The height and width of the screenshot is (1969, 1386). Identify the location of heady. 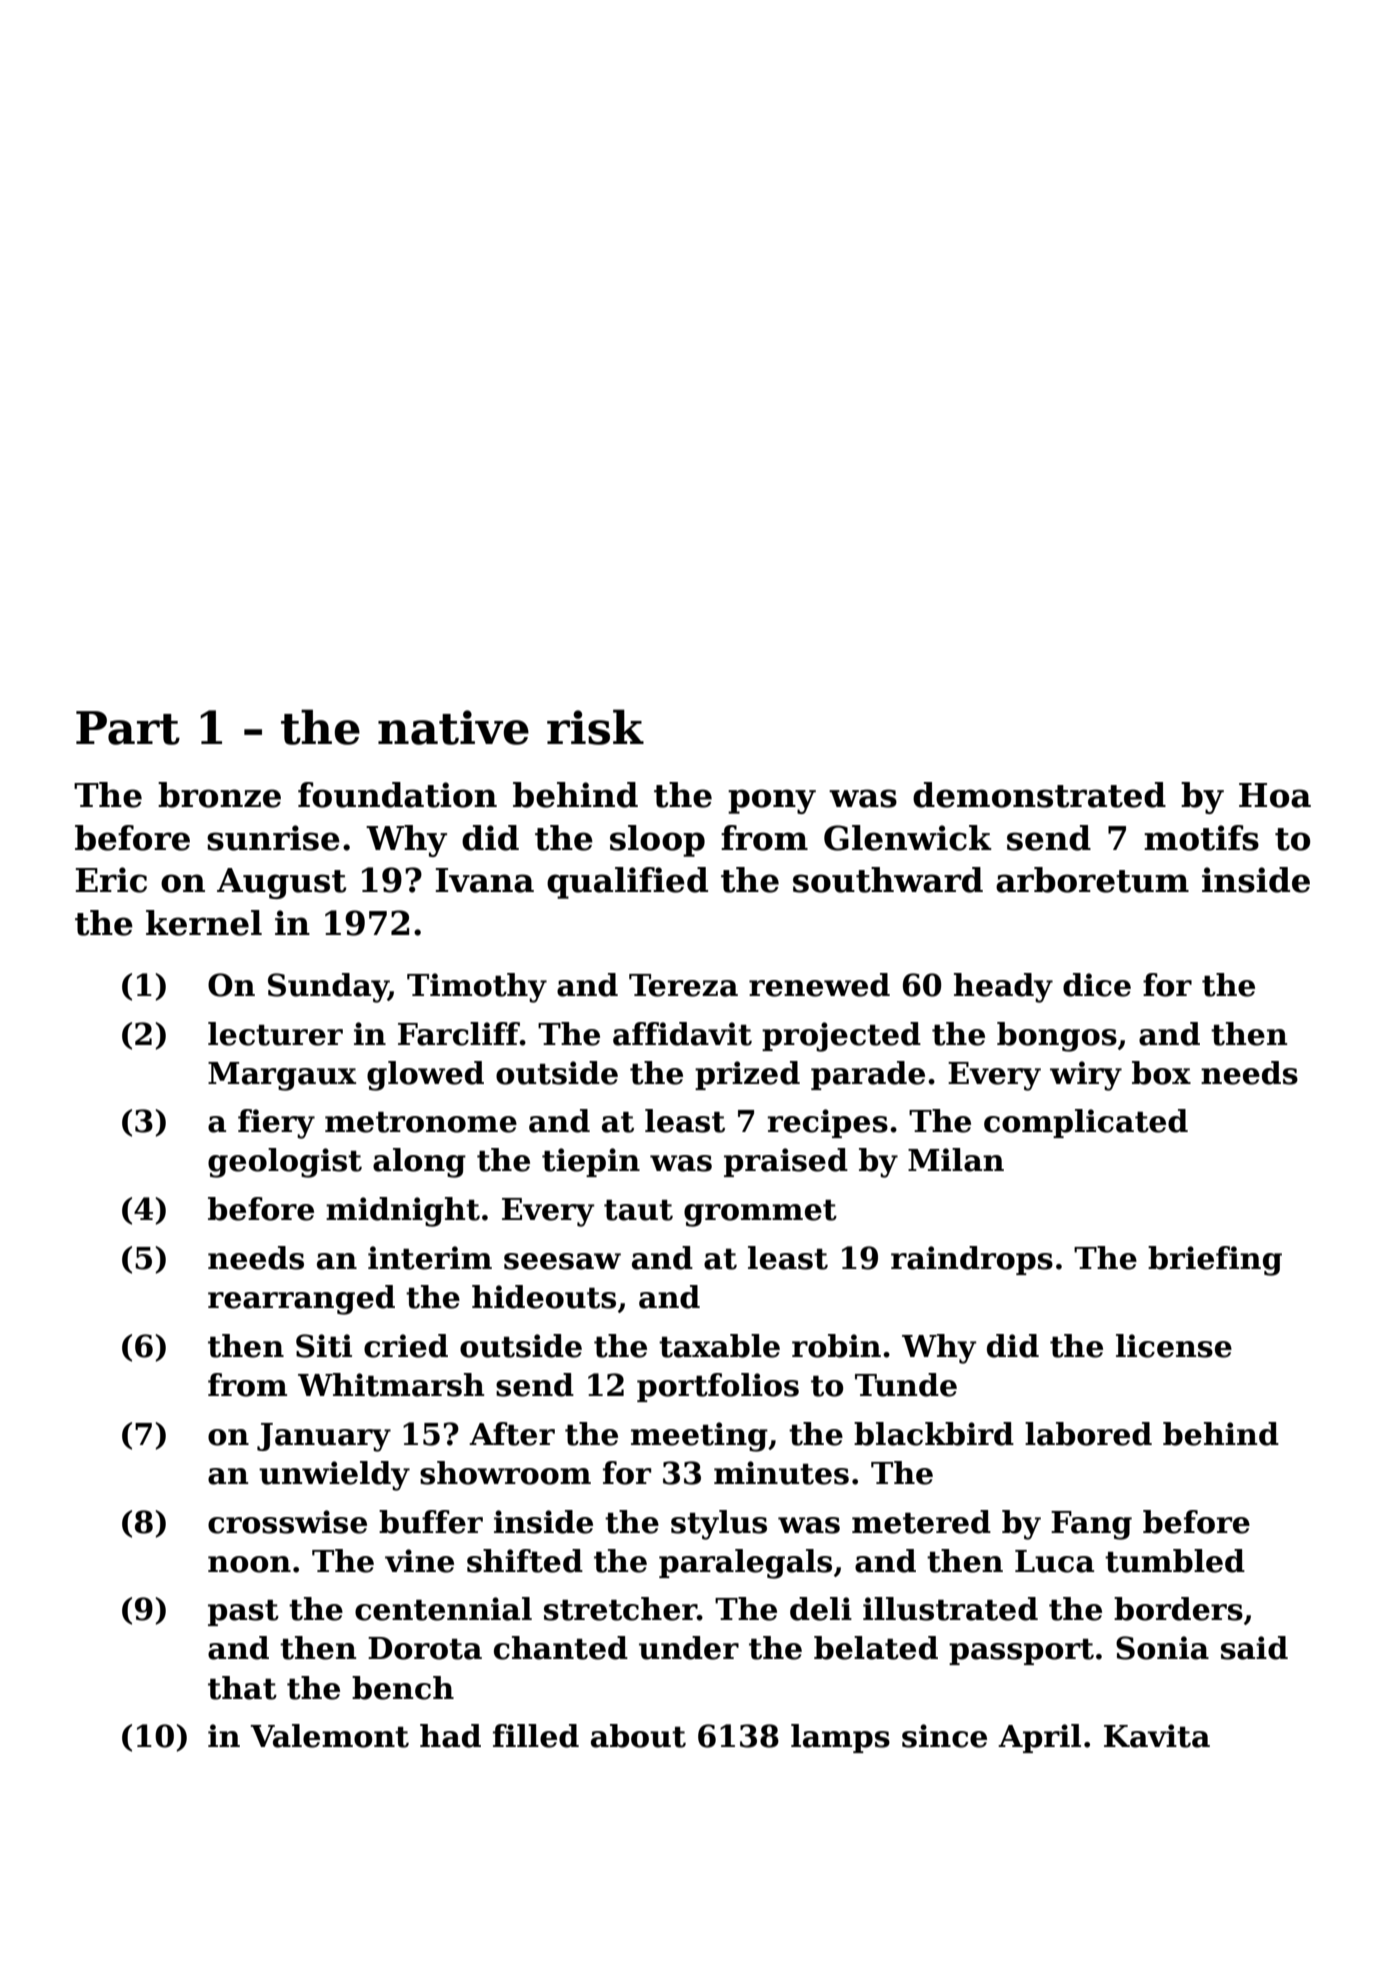
(1003, 988).
